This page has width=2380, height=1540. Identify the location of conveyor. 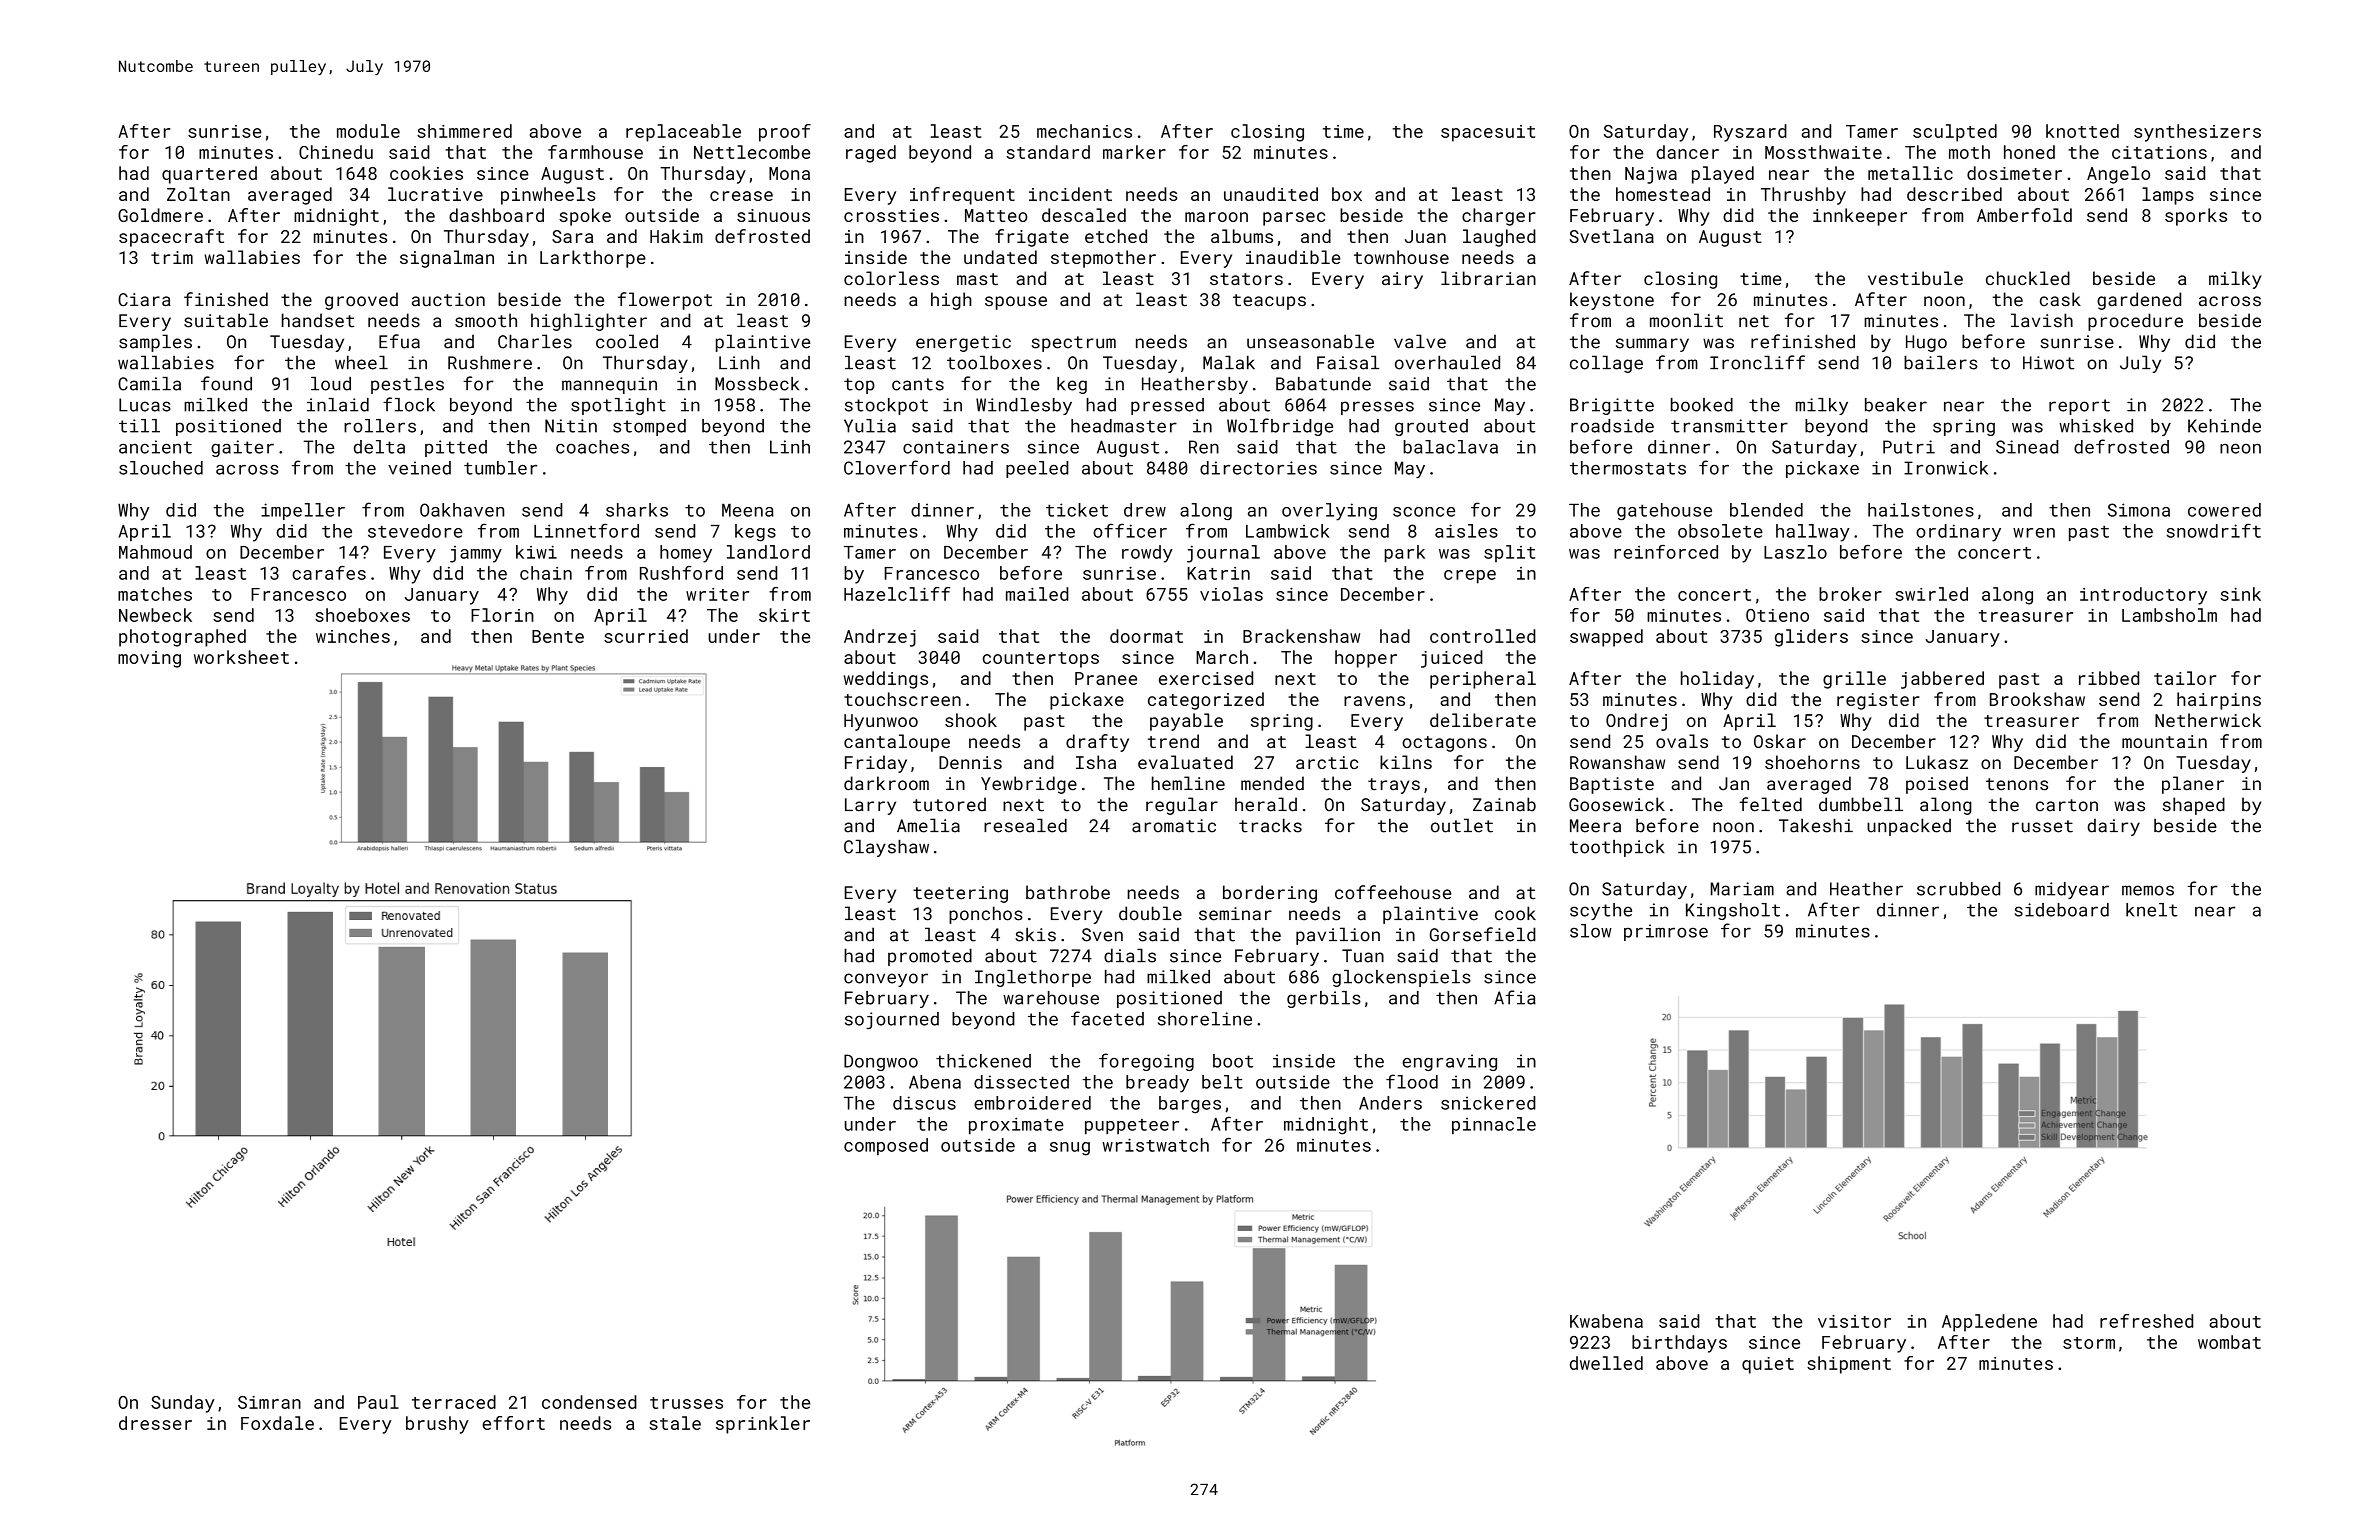
(886, 980).
